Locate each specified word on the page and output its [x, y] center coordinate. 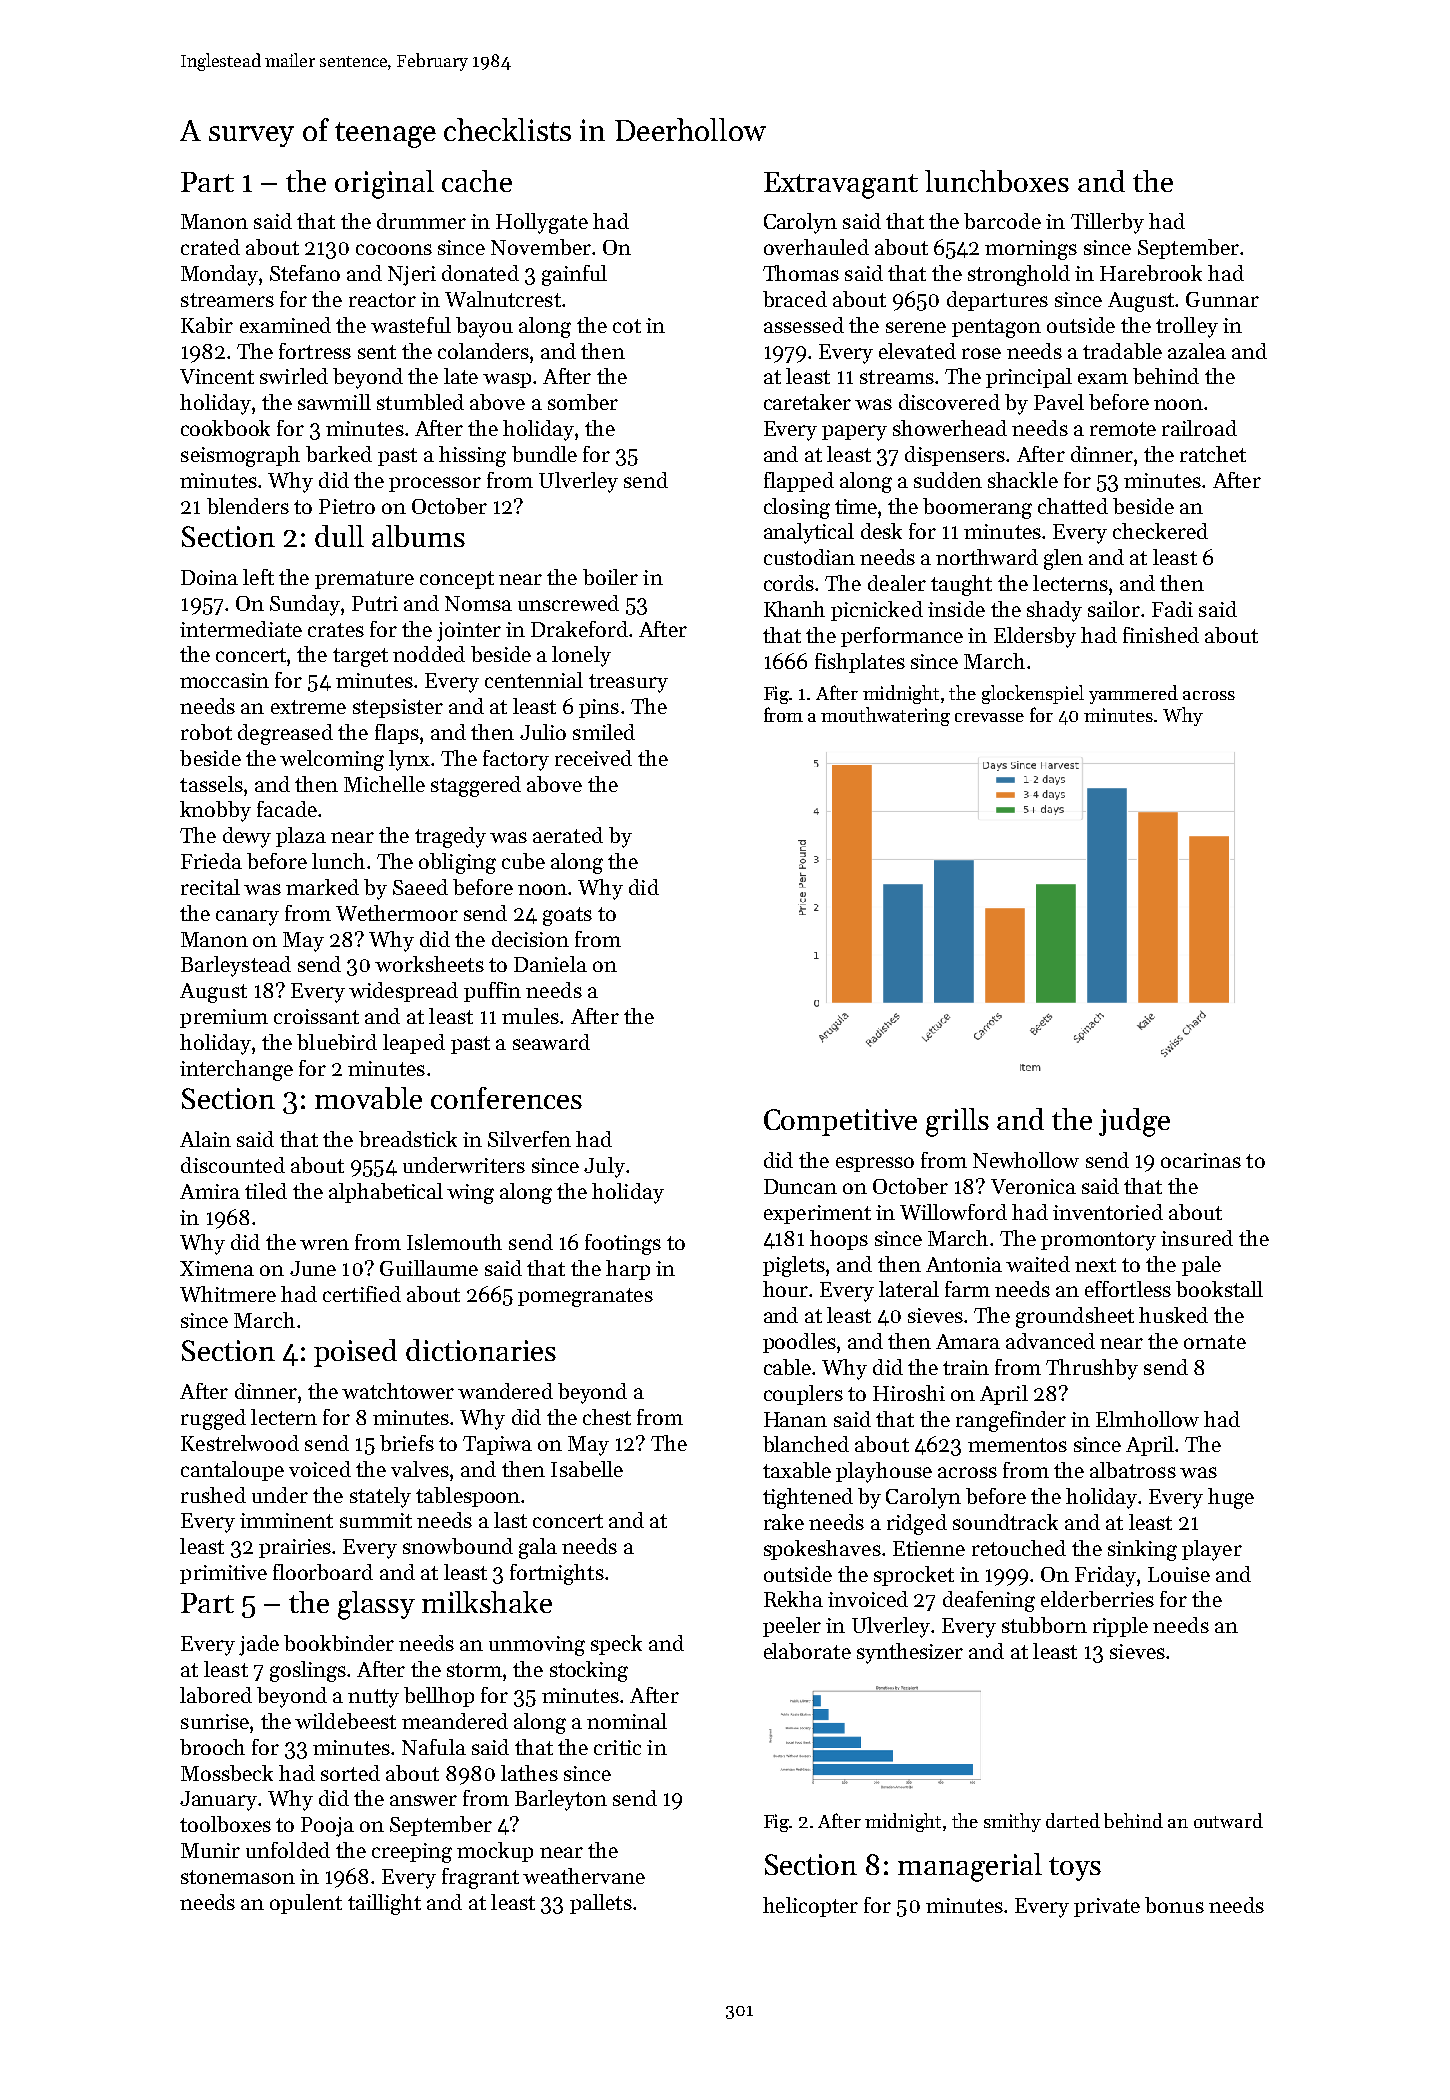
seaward [551, 1042]
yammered [1133, 694]
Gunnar [1222, 299]
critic [617, 1747]
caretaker [807, 402]
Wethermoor [397, 913]
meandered [455, 1721]
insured [1197, 1238]
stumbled [420, 402]
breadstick [408, 1139]
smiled [604, 732]
